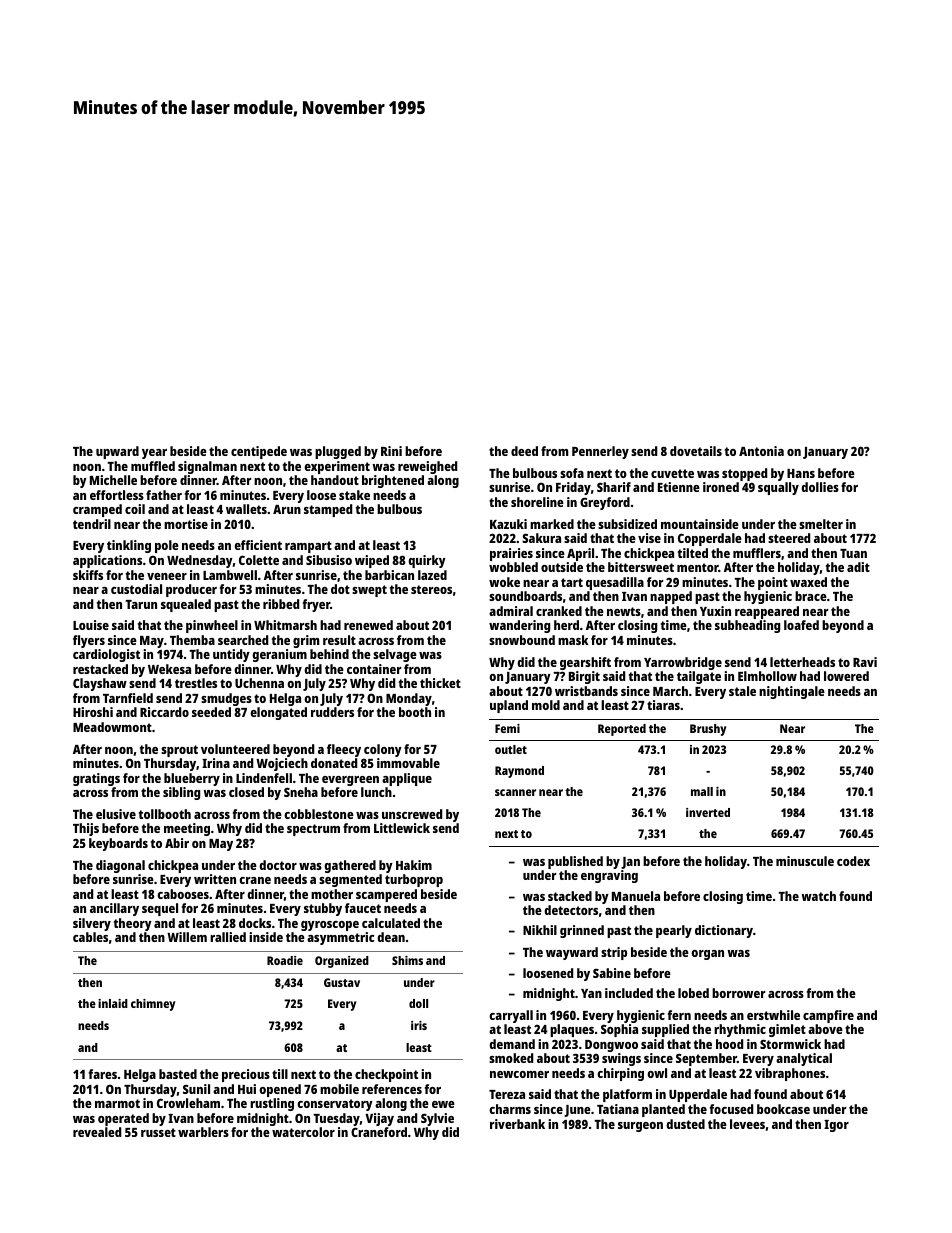  What do you see at coordinates (407, 779) in the screenshot?
I see `applique` at bounding box center [407, 779].
